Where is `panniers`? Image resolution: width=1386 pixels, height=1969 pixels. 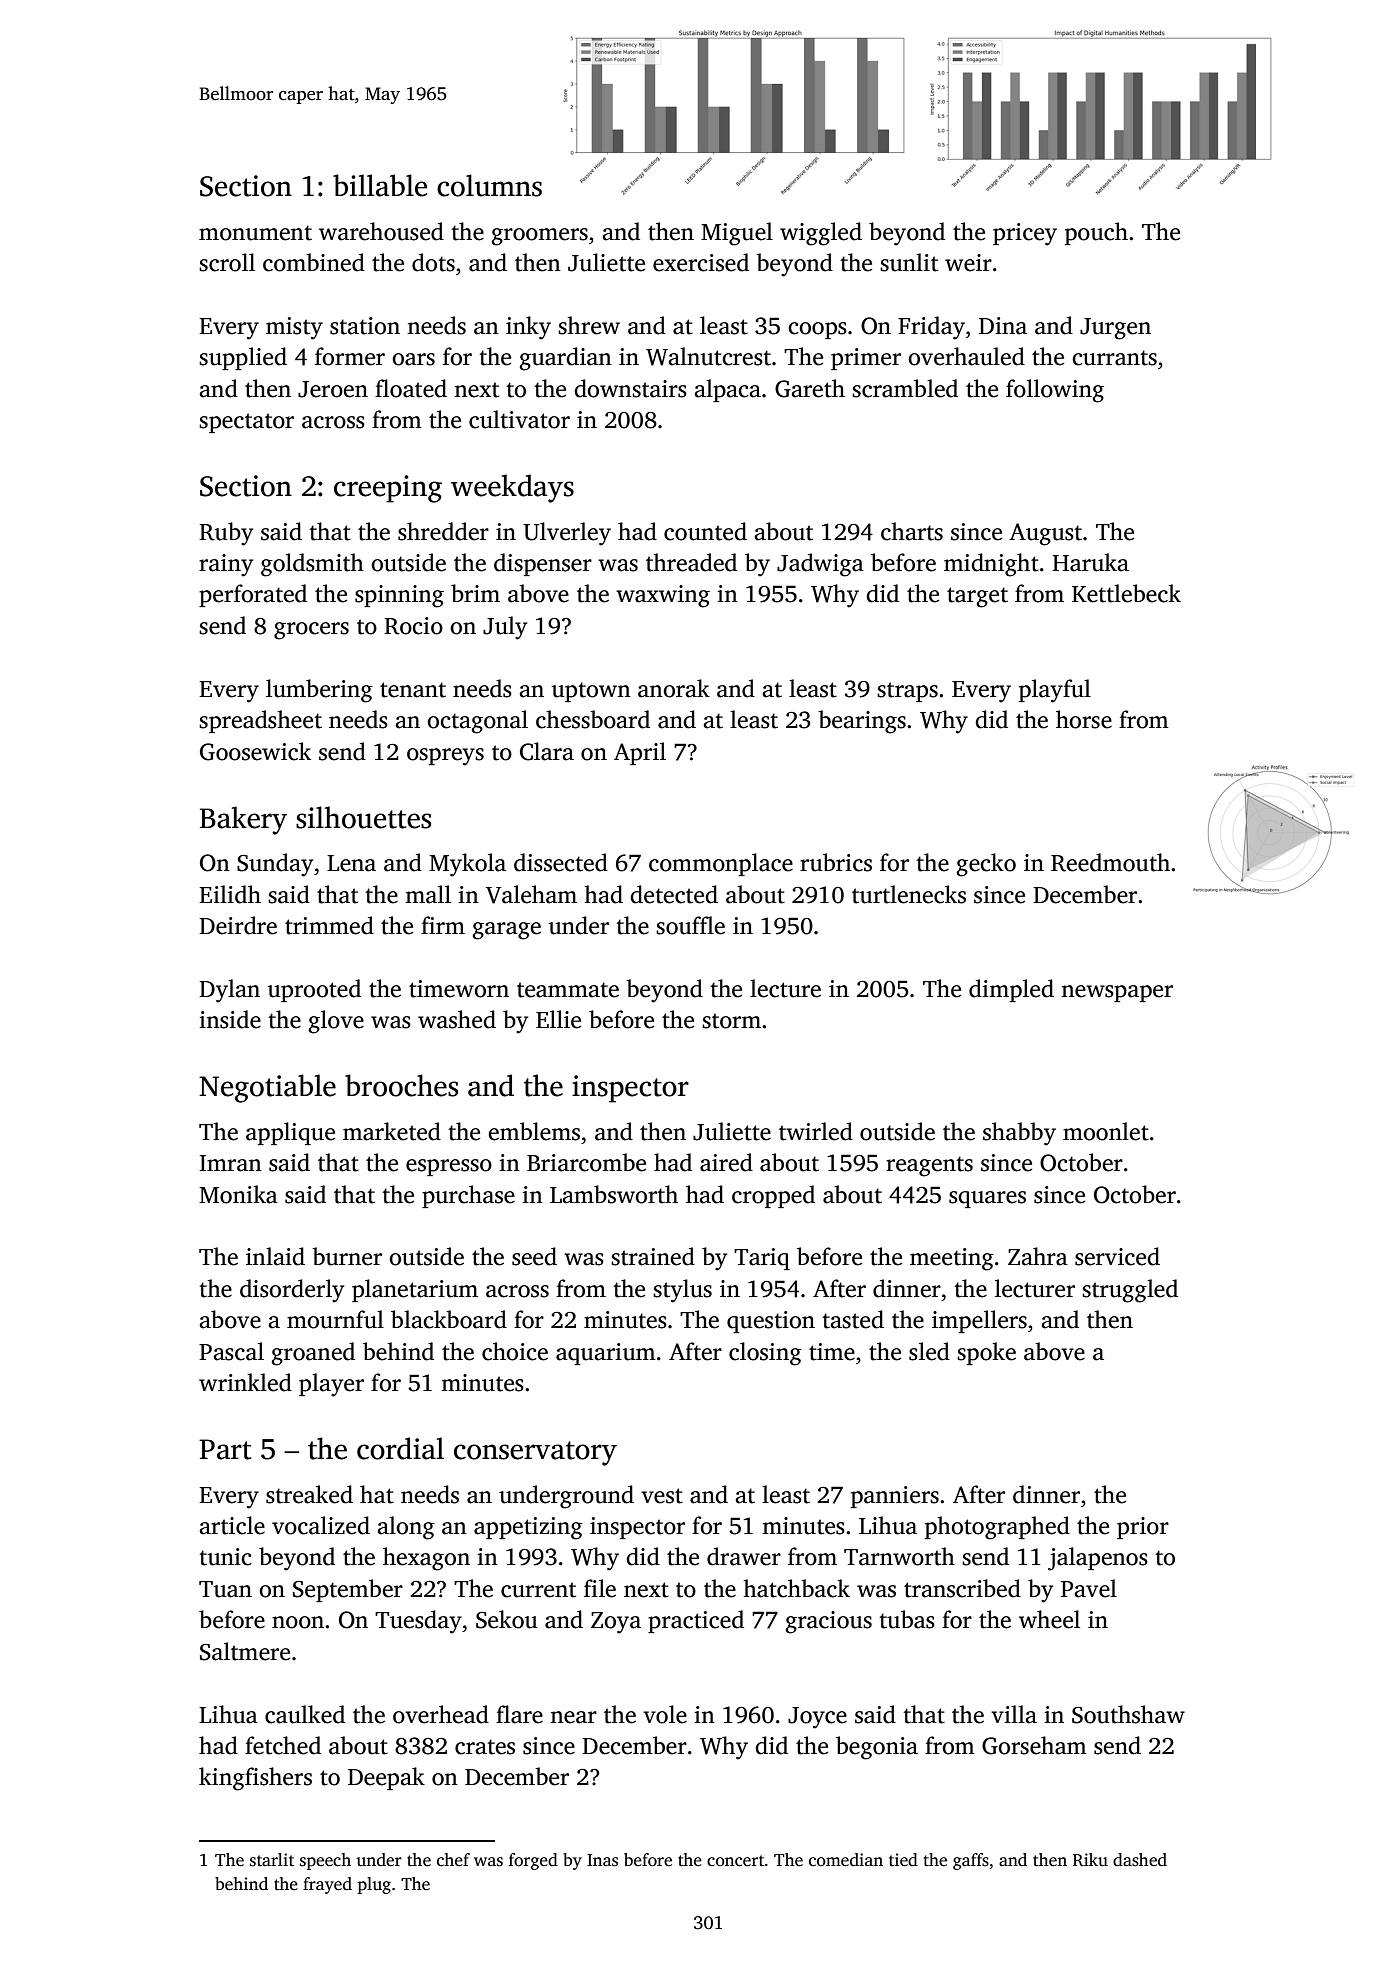
panniers is located at coordinates (895, 1497).
